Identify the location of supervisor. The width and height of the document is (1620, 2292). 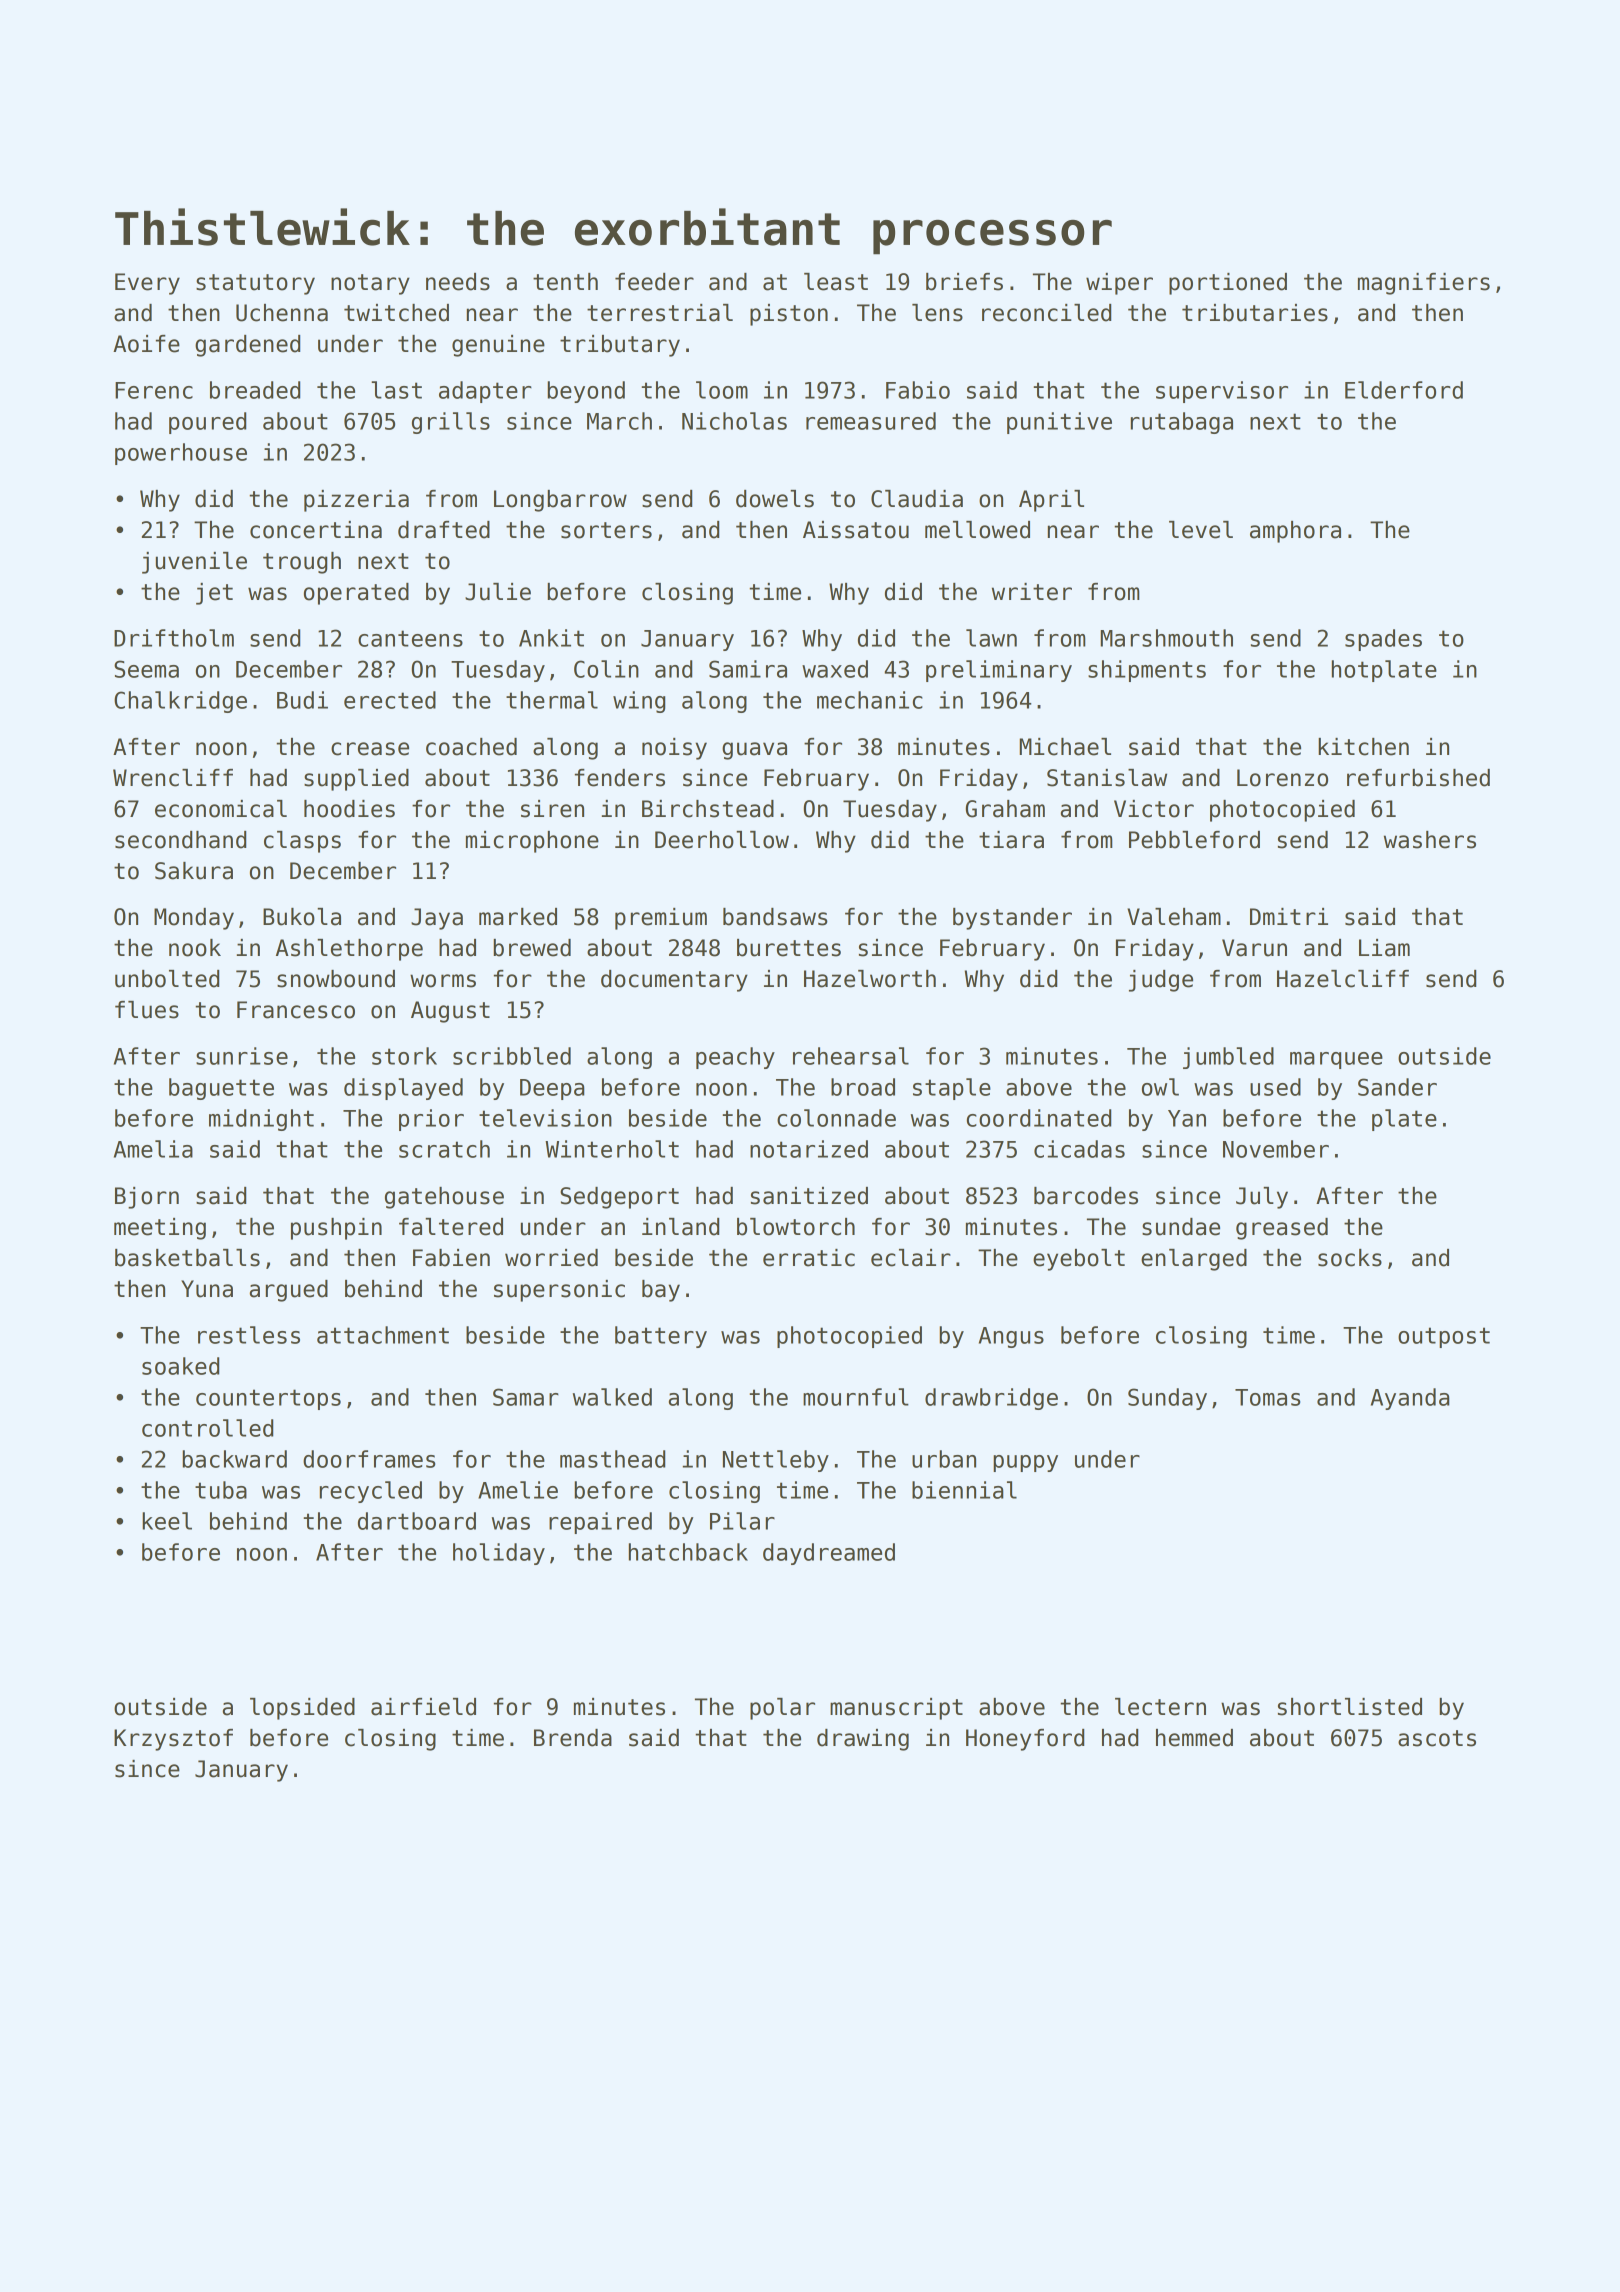
(1222, 392).
